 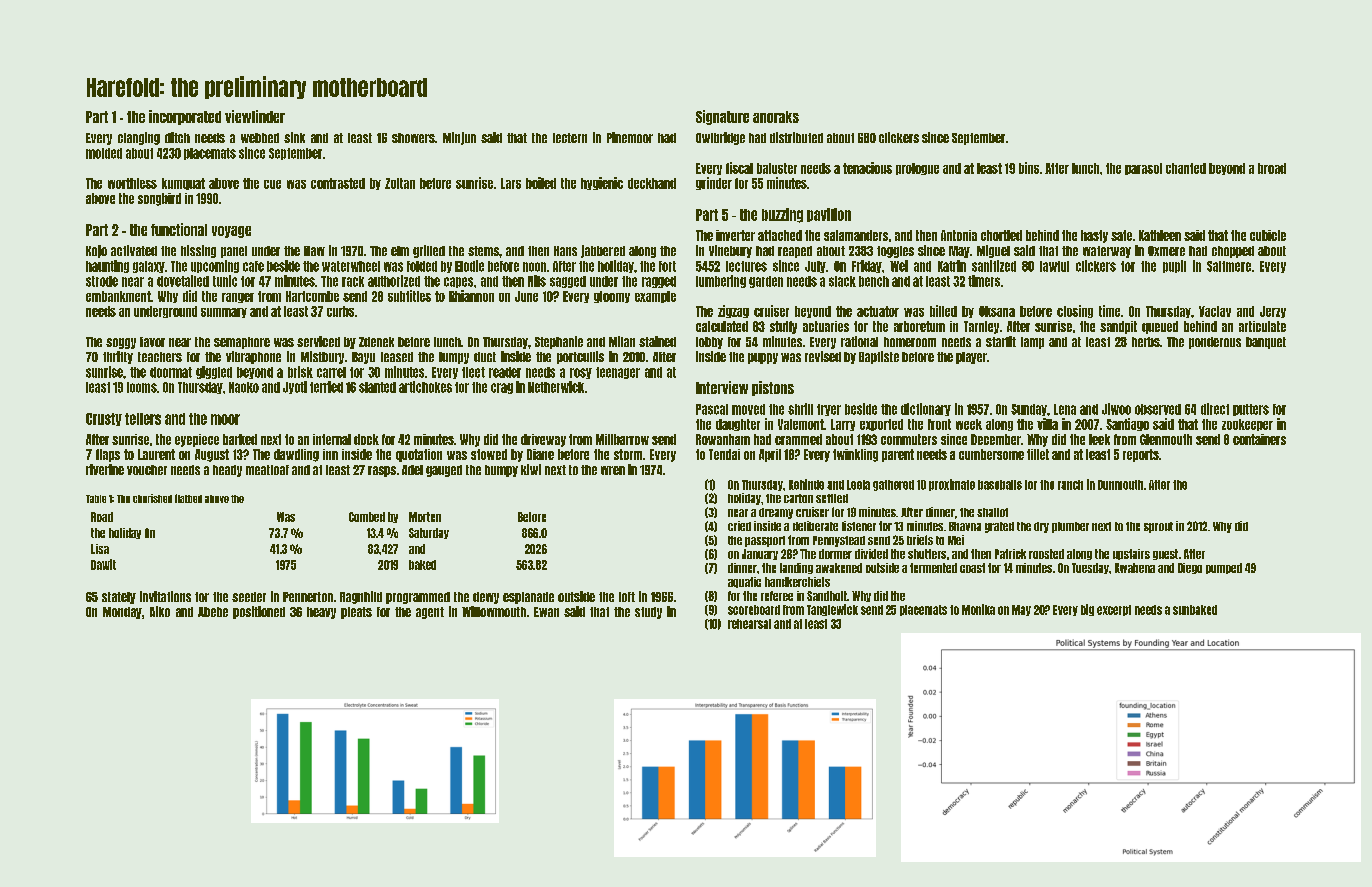 What do you see at coordinates (118, 296) in the page?
I see `embankment` at bounding box center [118, 296].
